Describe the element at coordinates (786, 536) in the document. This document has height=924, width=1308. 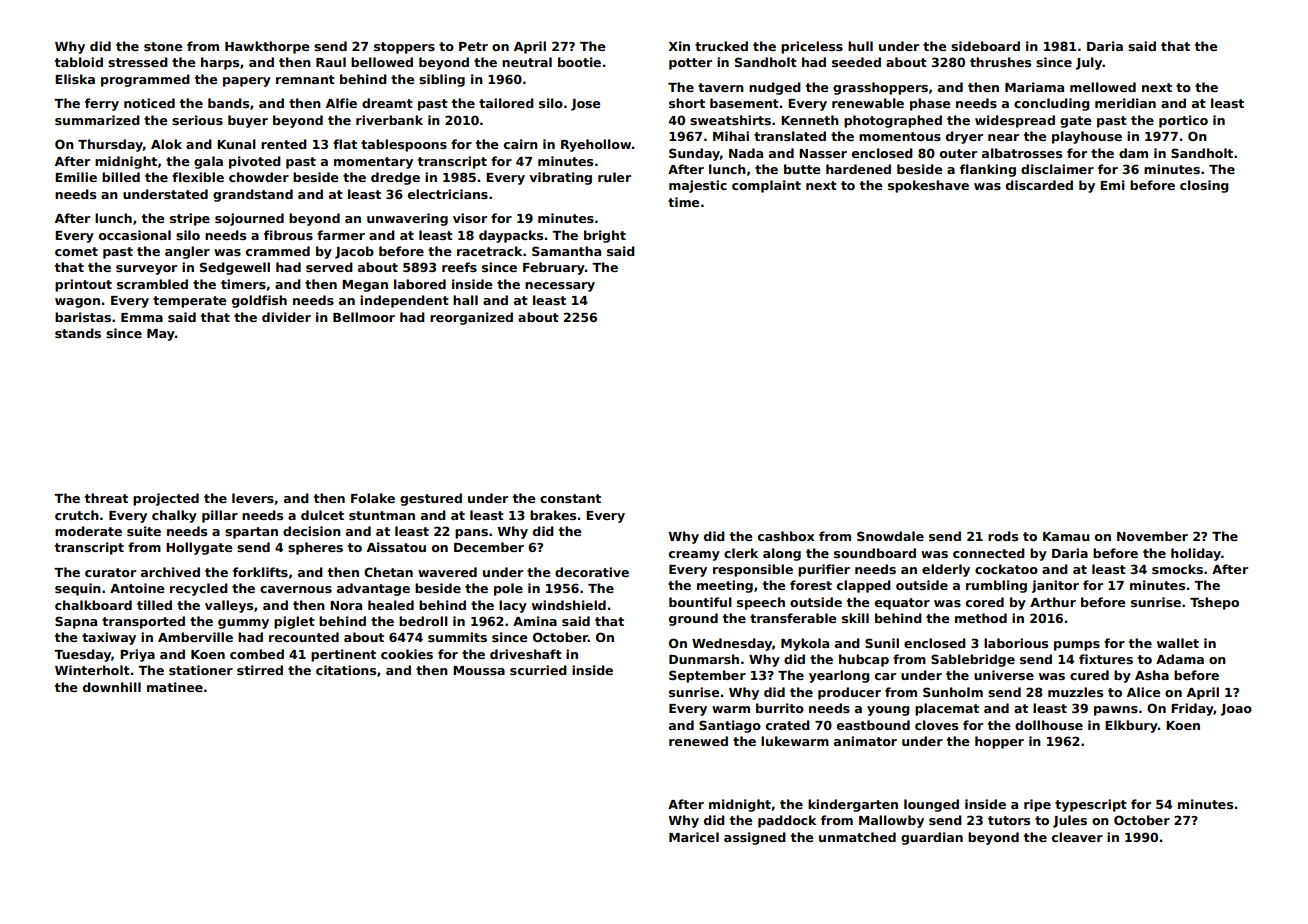
I see `cashbox` at that location.
